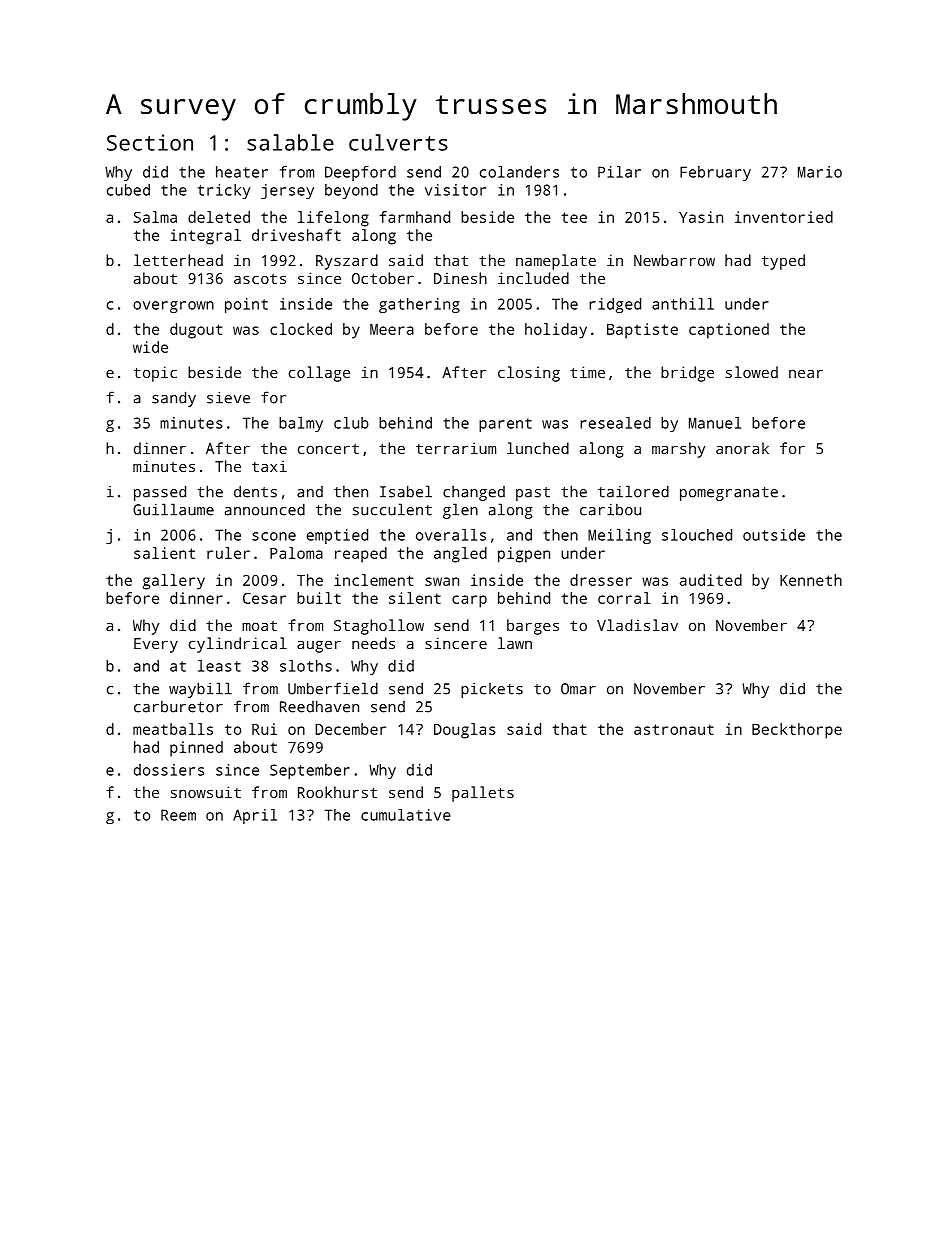  Describe the element at coordinates (715, 423) in the page. I see `Manuel` at that location.
